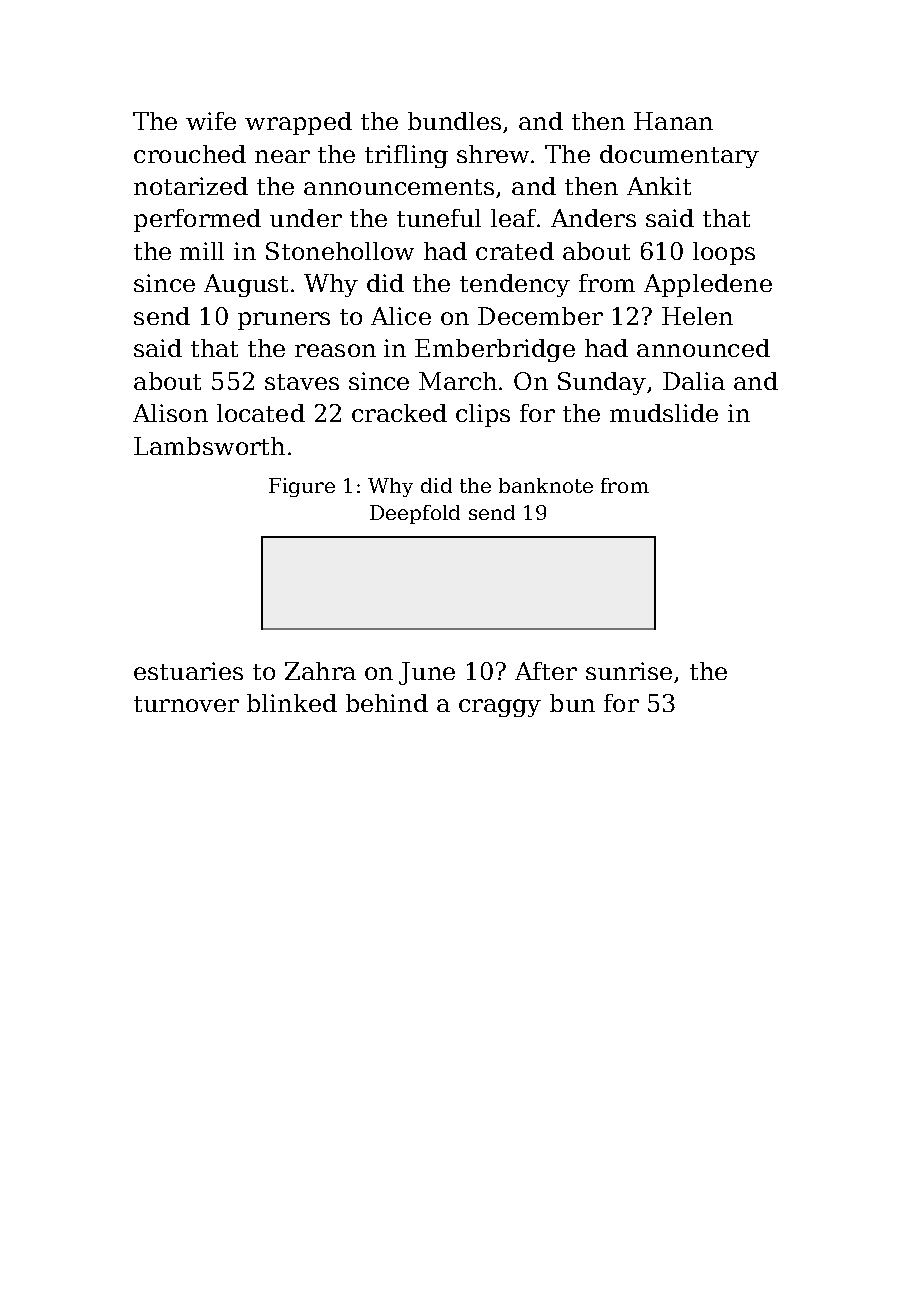 The height and width of the screenshot is (1301, 917). Describe the element at coordinates (500, 708) in the screenshot. I see `craggy` at that location.
